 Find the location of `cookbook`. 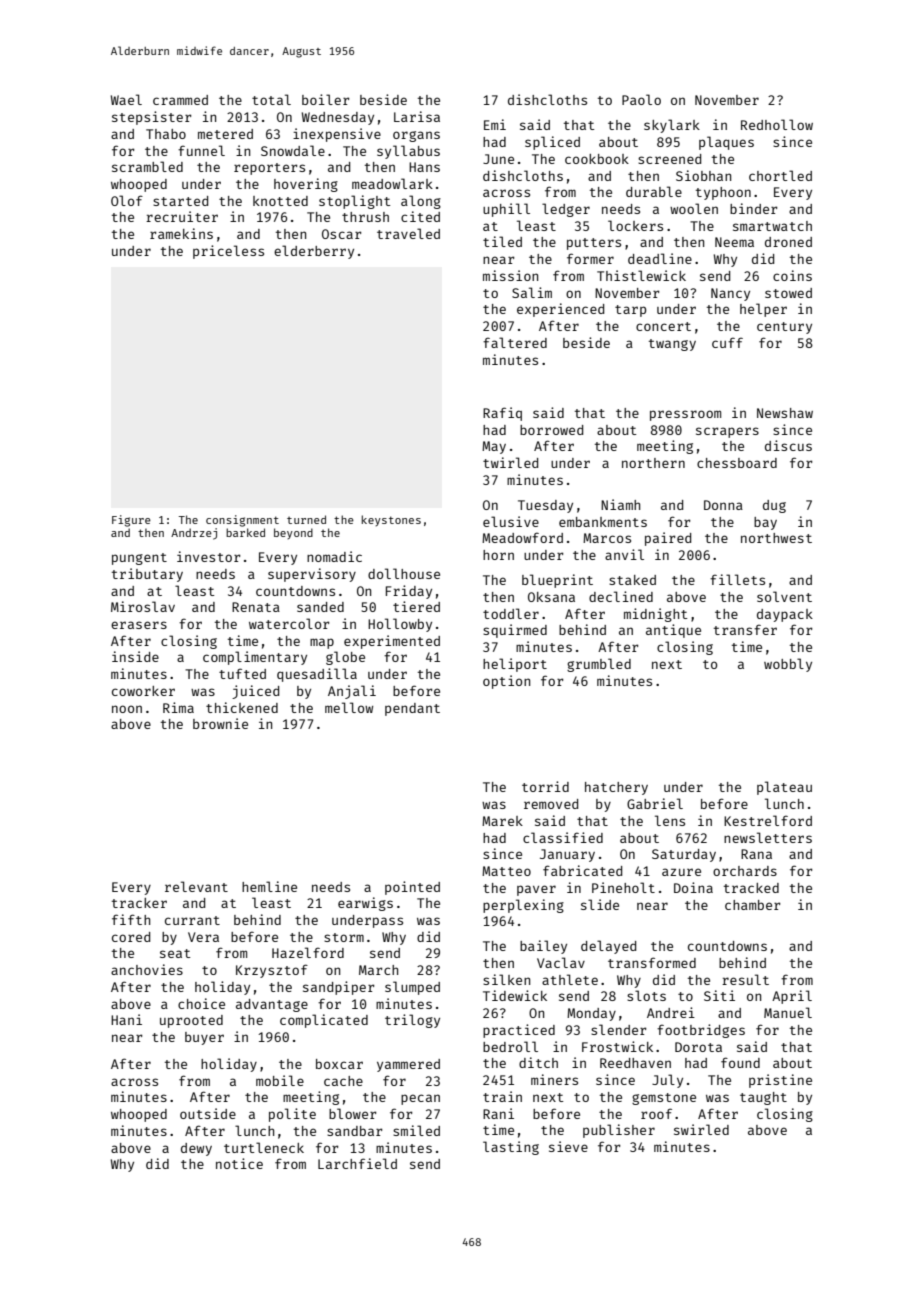

cookbook is located at coordinates (597, 159).
